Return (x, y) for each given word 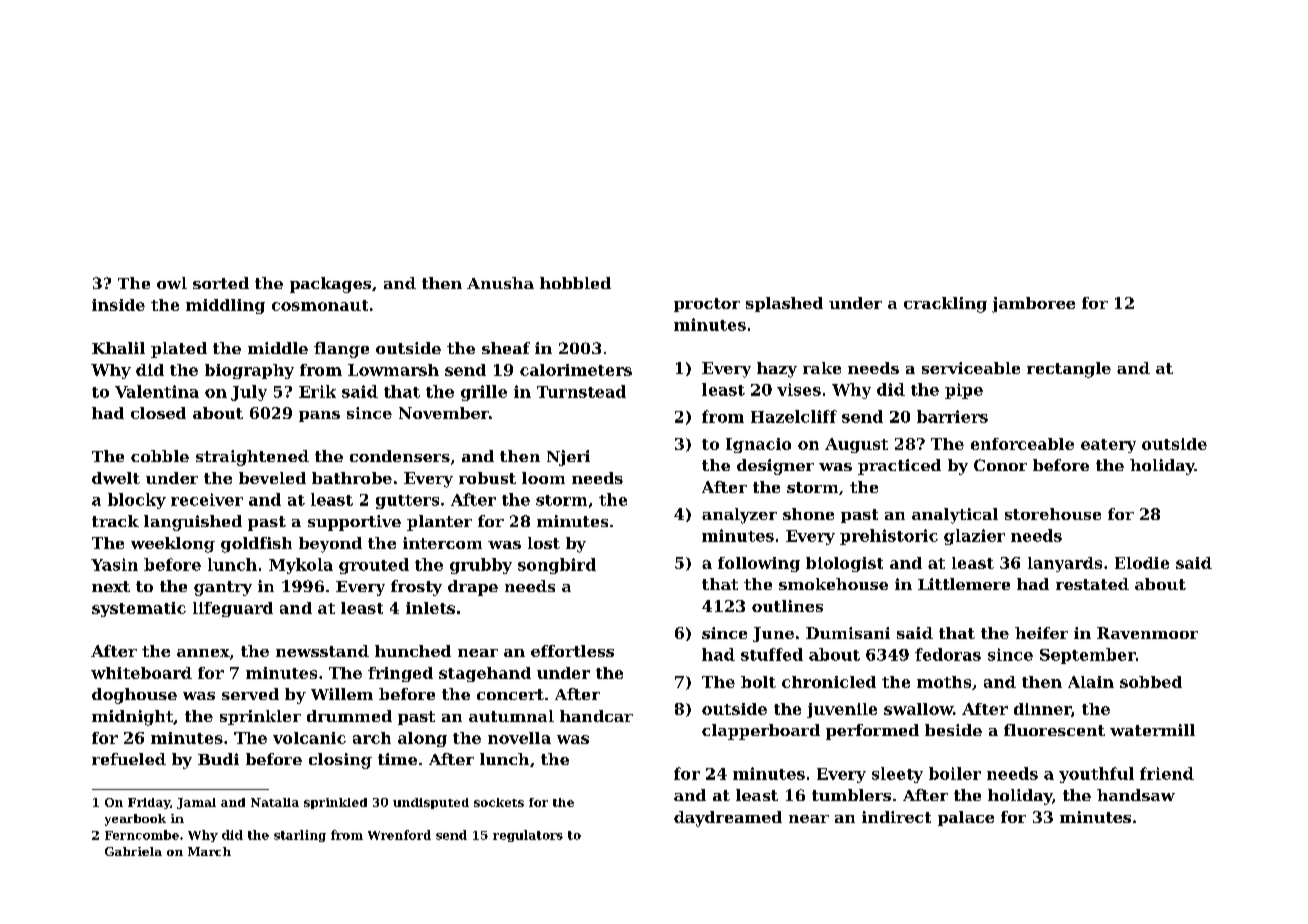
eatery (1108, 446)
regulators (528, 836)
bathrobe (352, 478)
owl (172, 283)
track (115, 521)
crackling (945, 305)
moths (944, 682)
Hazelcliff (794, 416)
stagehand (485, 674)
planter (439, 523)
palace (966, 818)
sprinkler (260, 717)
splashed (784, 304)
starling (300, 836)
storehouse (1053, 514)
